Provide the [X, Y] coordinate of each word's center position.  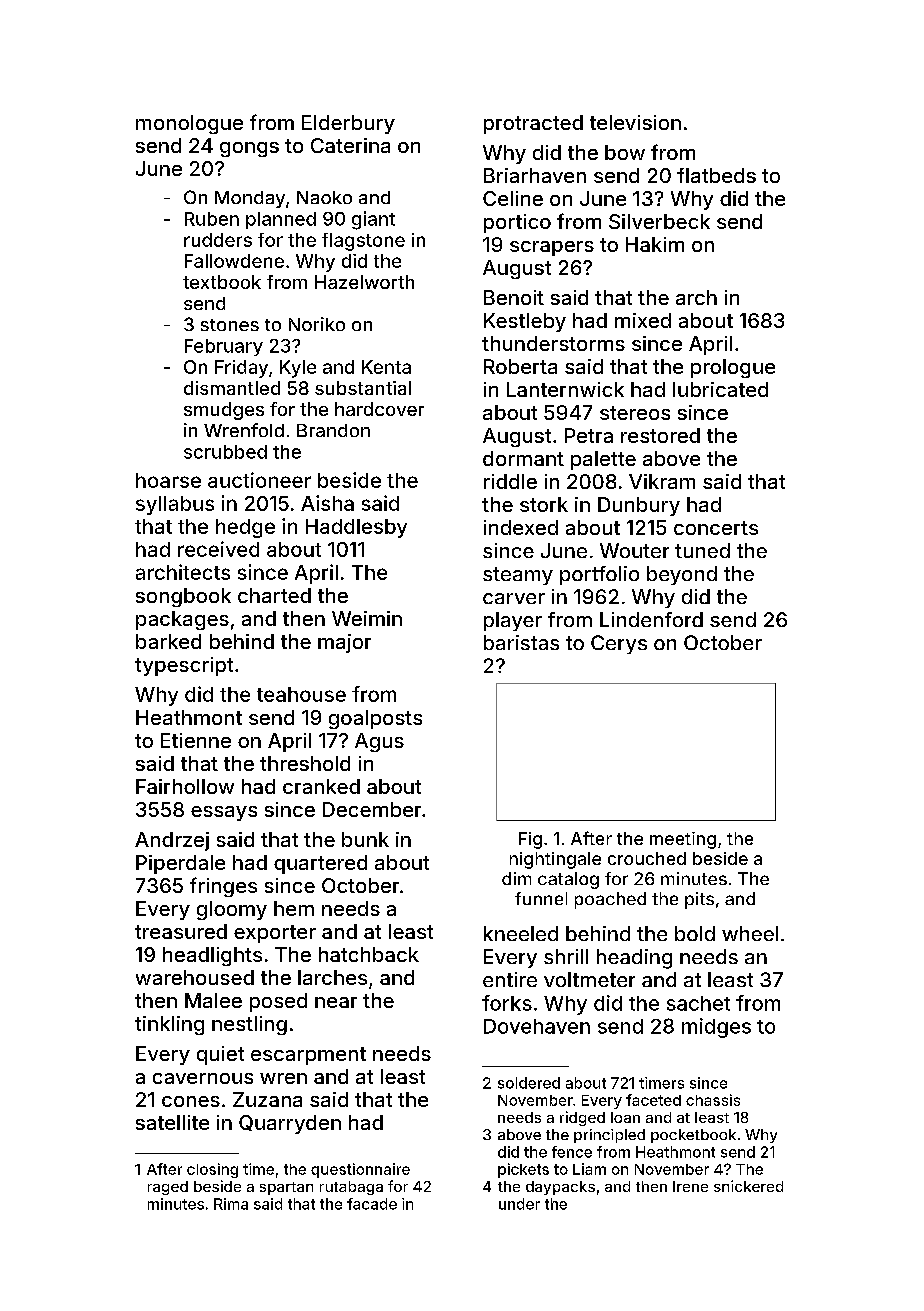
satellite [172, 1122]
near [336, 1002]
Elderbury [348, 124]
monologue [189, 124]
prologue [733, 368]
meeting [683, 840]
